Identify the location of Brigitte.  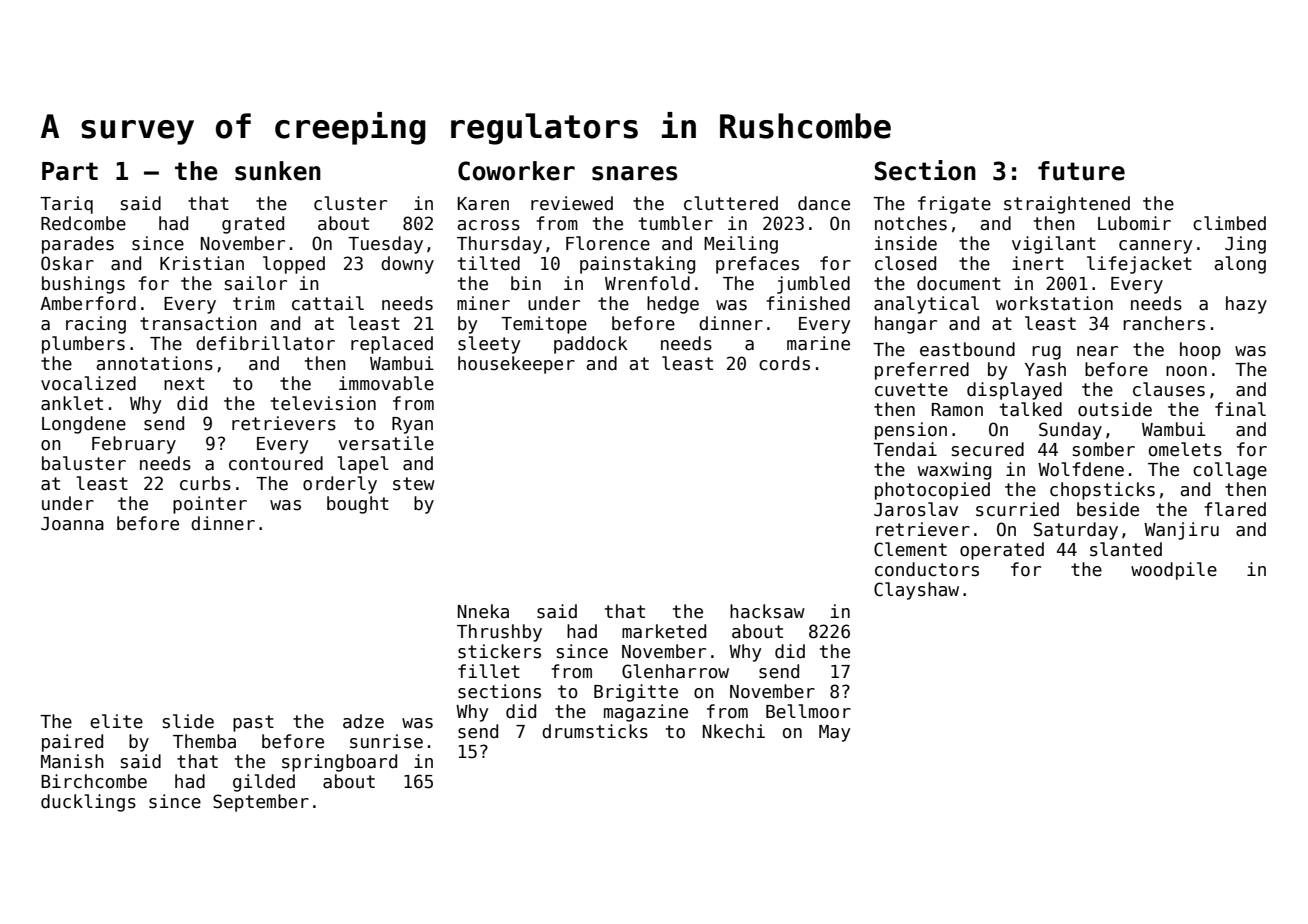
(636, 693).
